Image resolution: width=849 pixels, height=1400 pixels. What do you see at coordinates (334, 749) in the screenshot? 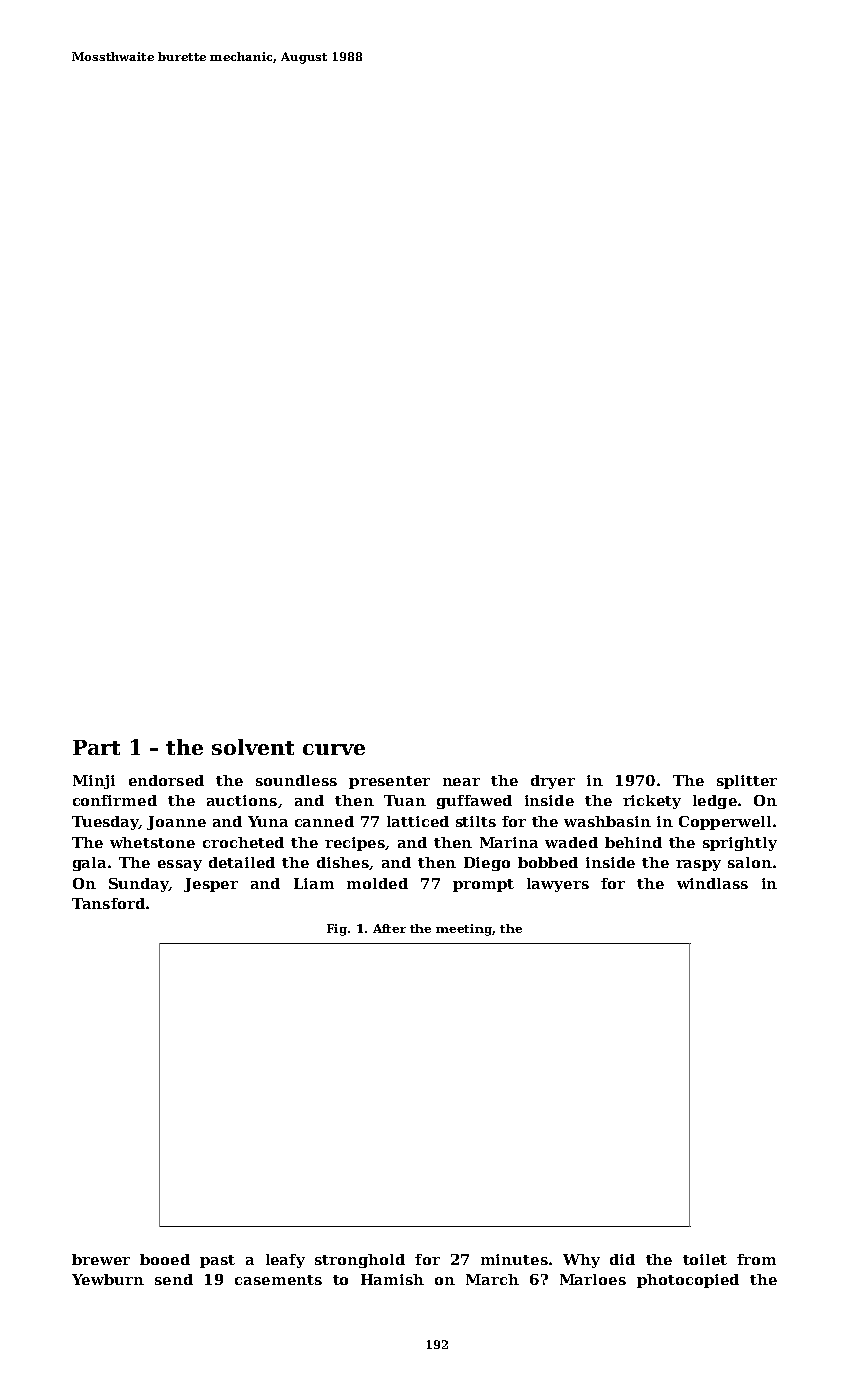
I see `curve` at bounding box center [334, 749].
